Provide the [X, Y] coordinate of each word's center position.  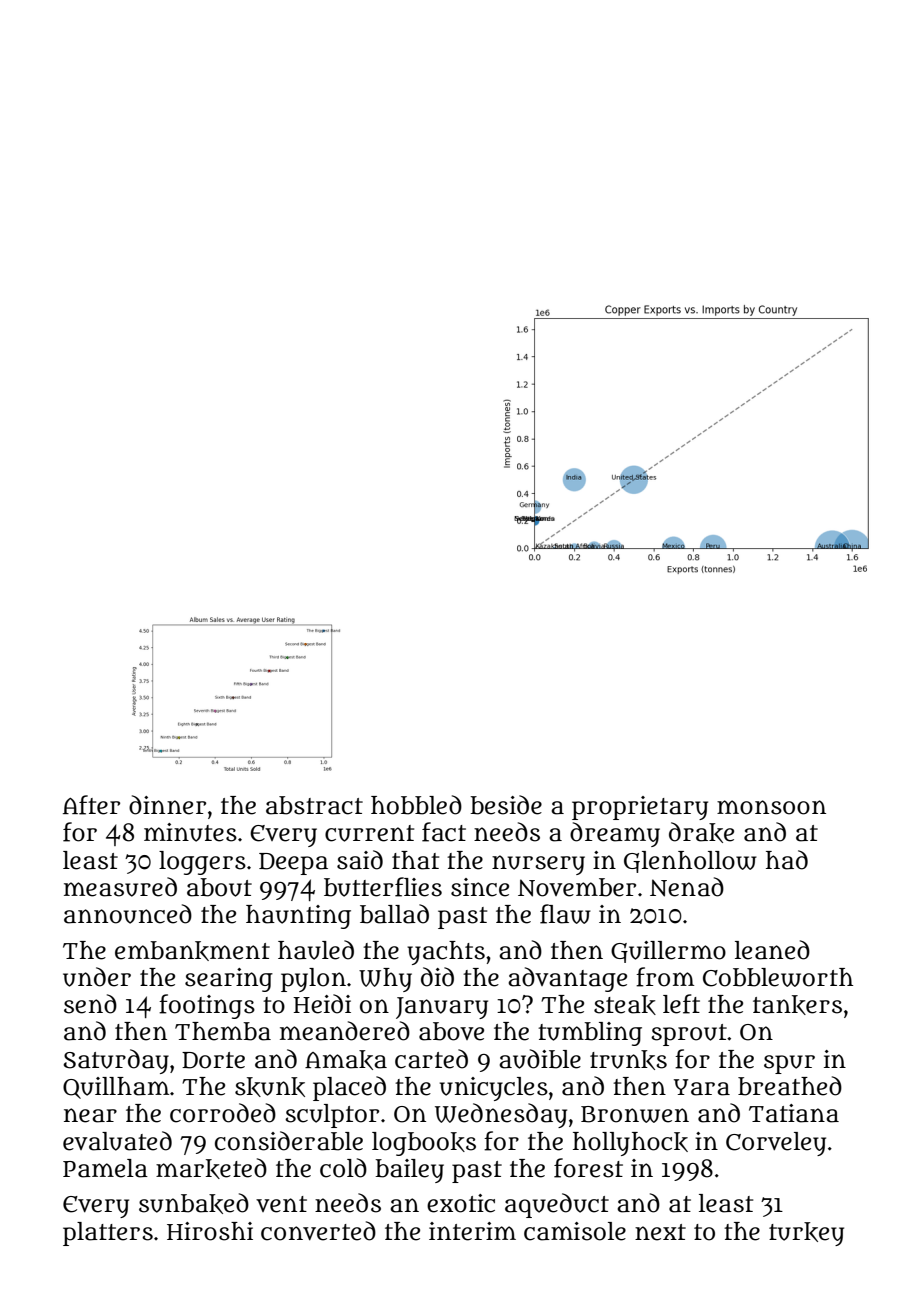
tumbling [590, 1034]
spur [789, 1064]
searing [229, 980]
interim [472, 1231]
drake [701, 832]
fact [444, 832]
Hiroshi [210, 1231]
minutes [190, 832]
